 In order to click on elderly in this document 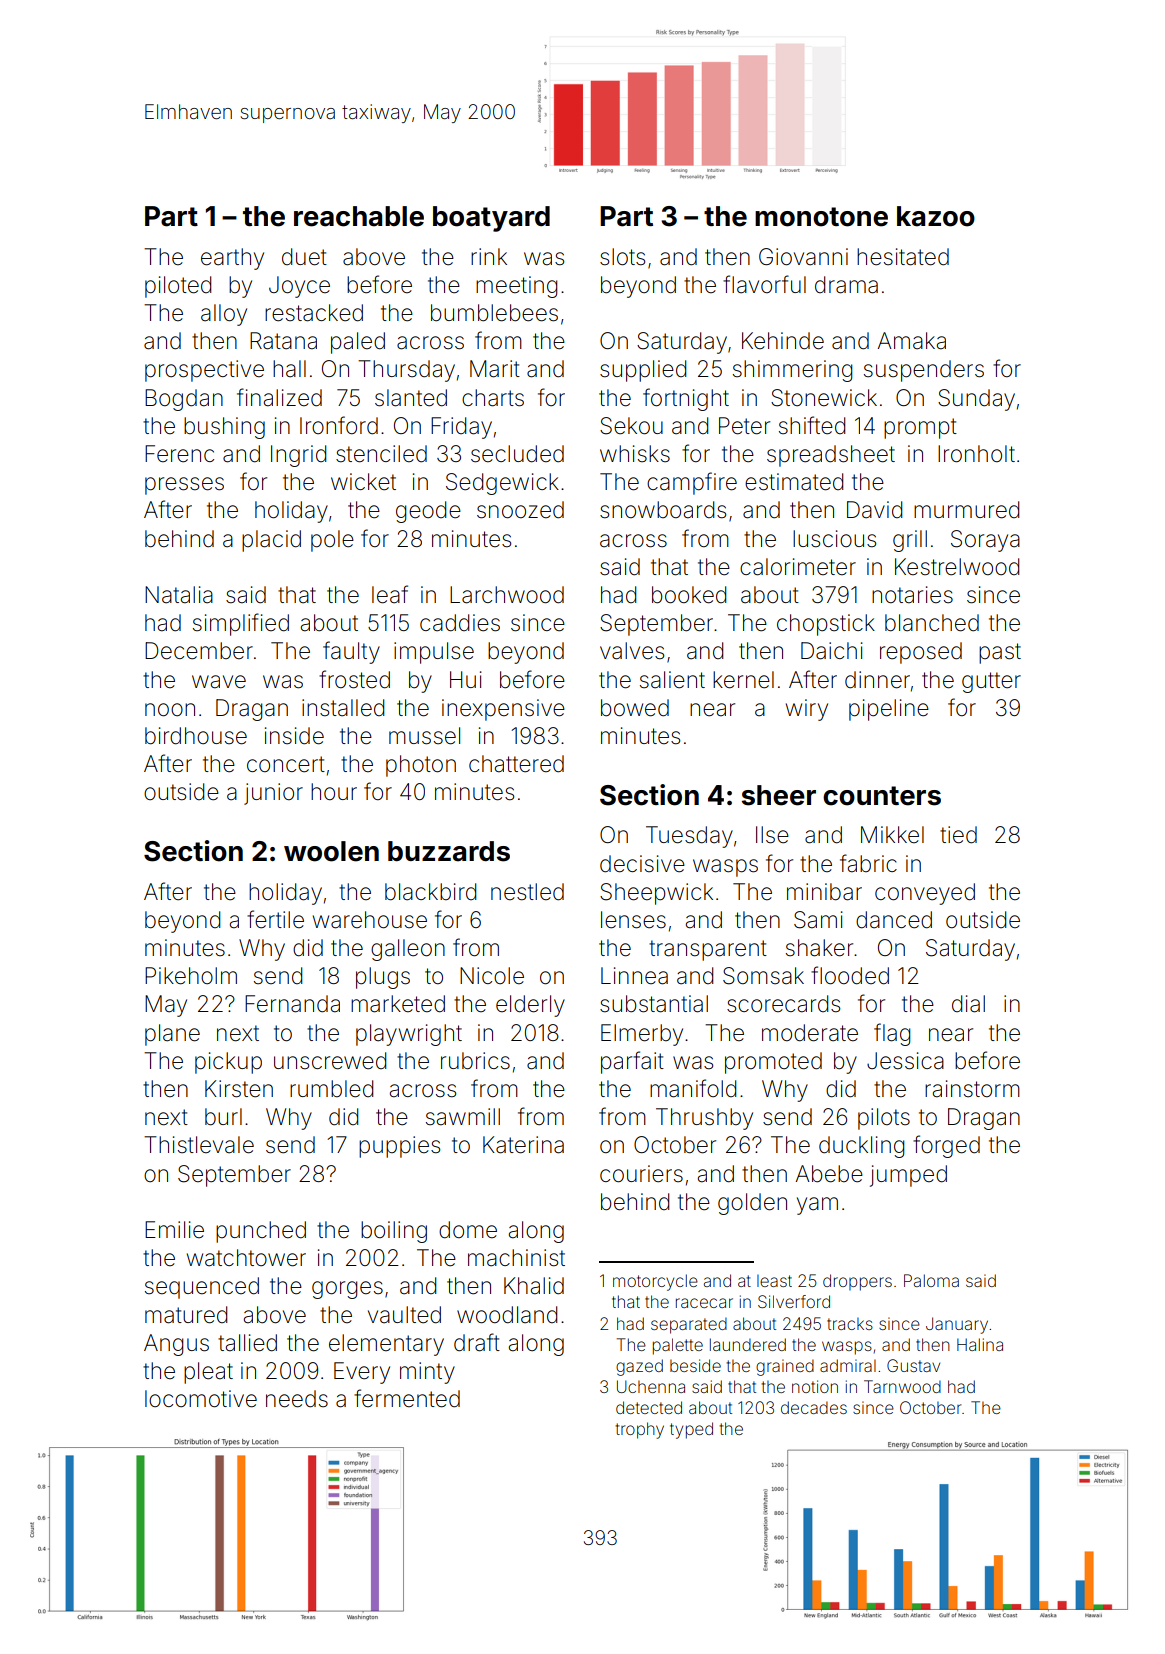, I will do `click(530, 1006)`.
